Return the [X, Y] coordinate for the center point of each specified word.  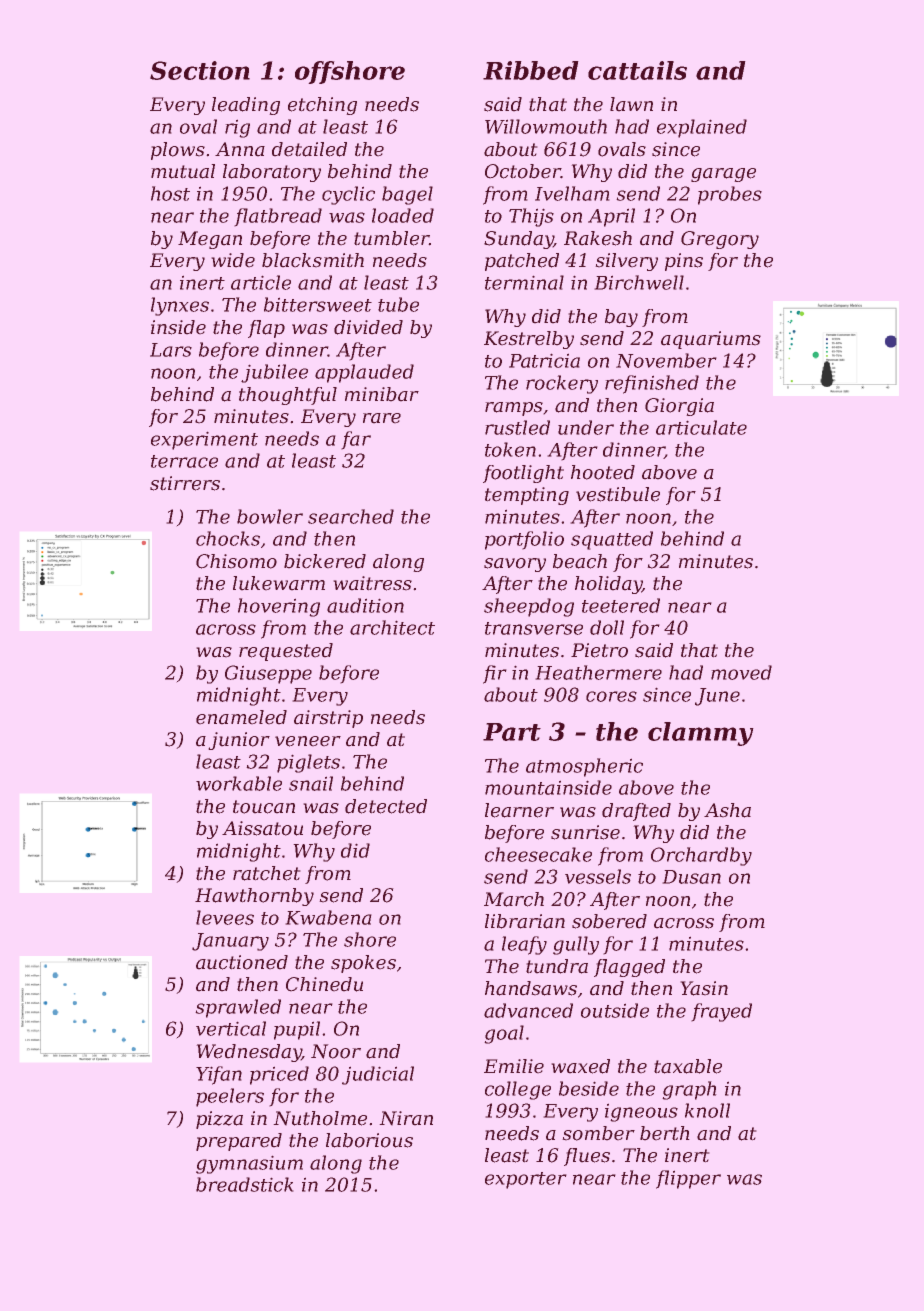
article [261, 282]
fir [495, 674]
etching [322, 106]
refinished [652, 384]
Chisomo [236, 561]
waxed [580, 1066]
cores [611, 696]
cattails [637, 70]
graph [689, 1090]
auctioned [242, 962]
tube [398, 304]
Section [200, 70]
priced [279, 1075]
